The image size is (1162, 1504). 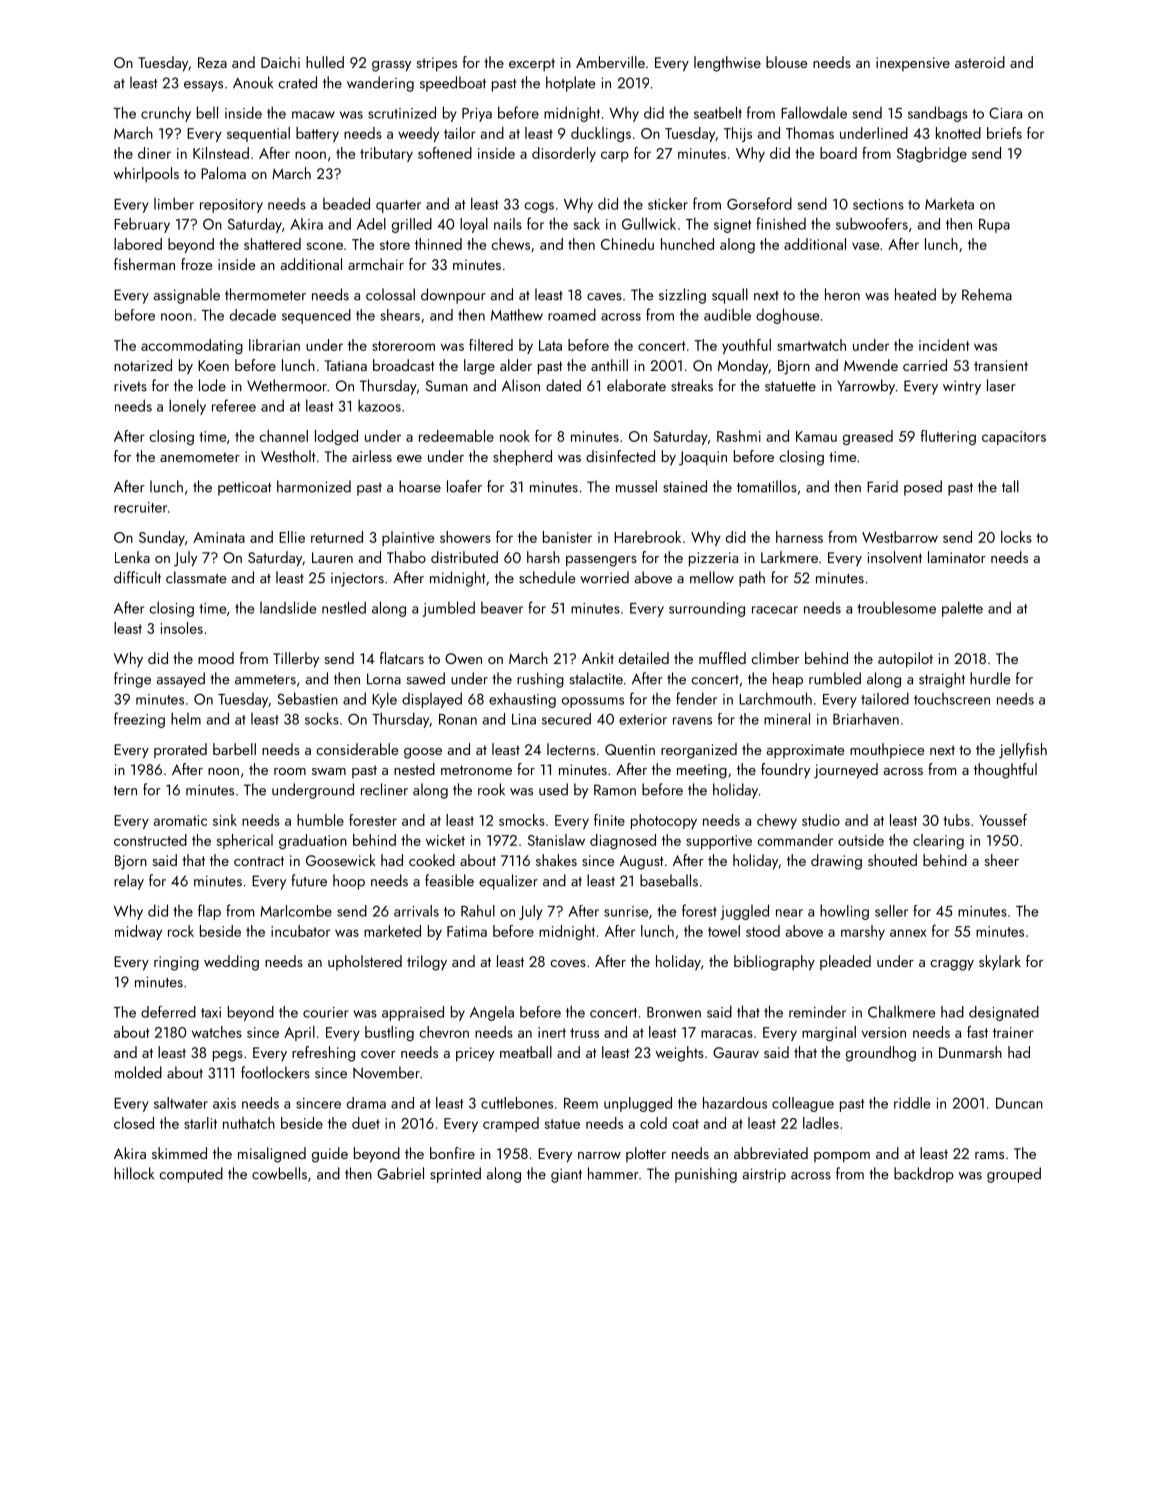 I want to click on worried, so click(x=604, y=577).
